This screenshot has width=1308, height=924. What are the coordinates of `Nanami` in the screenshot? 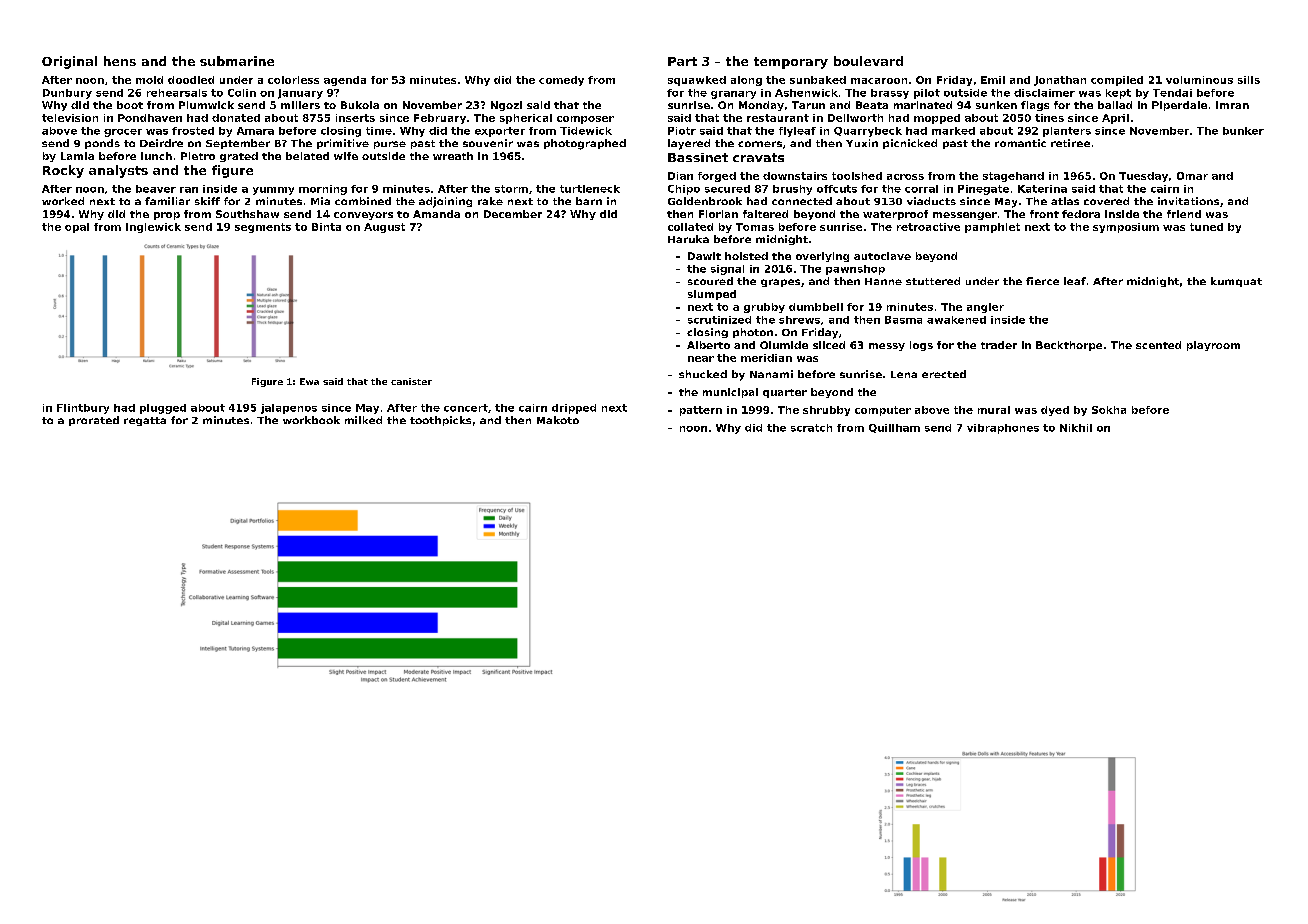 It's located at (771, 374).
